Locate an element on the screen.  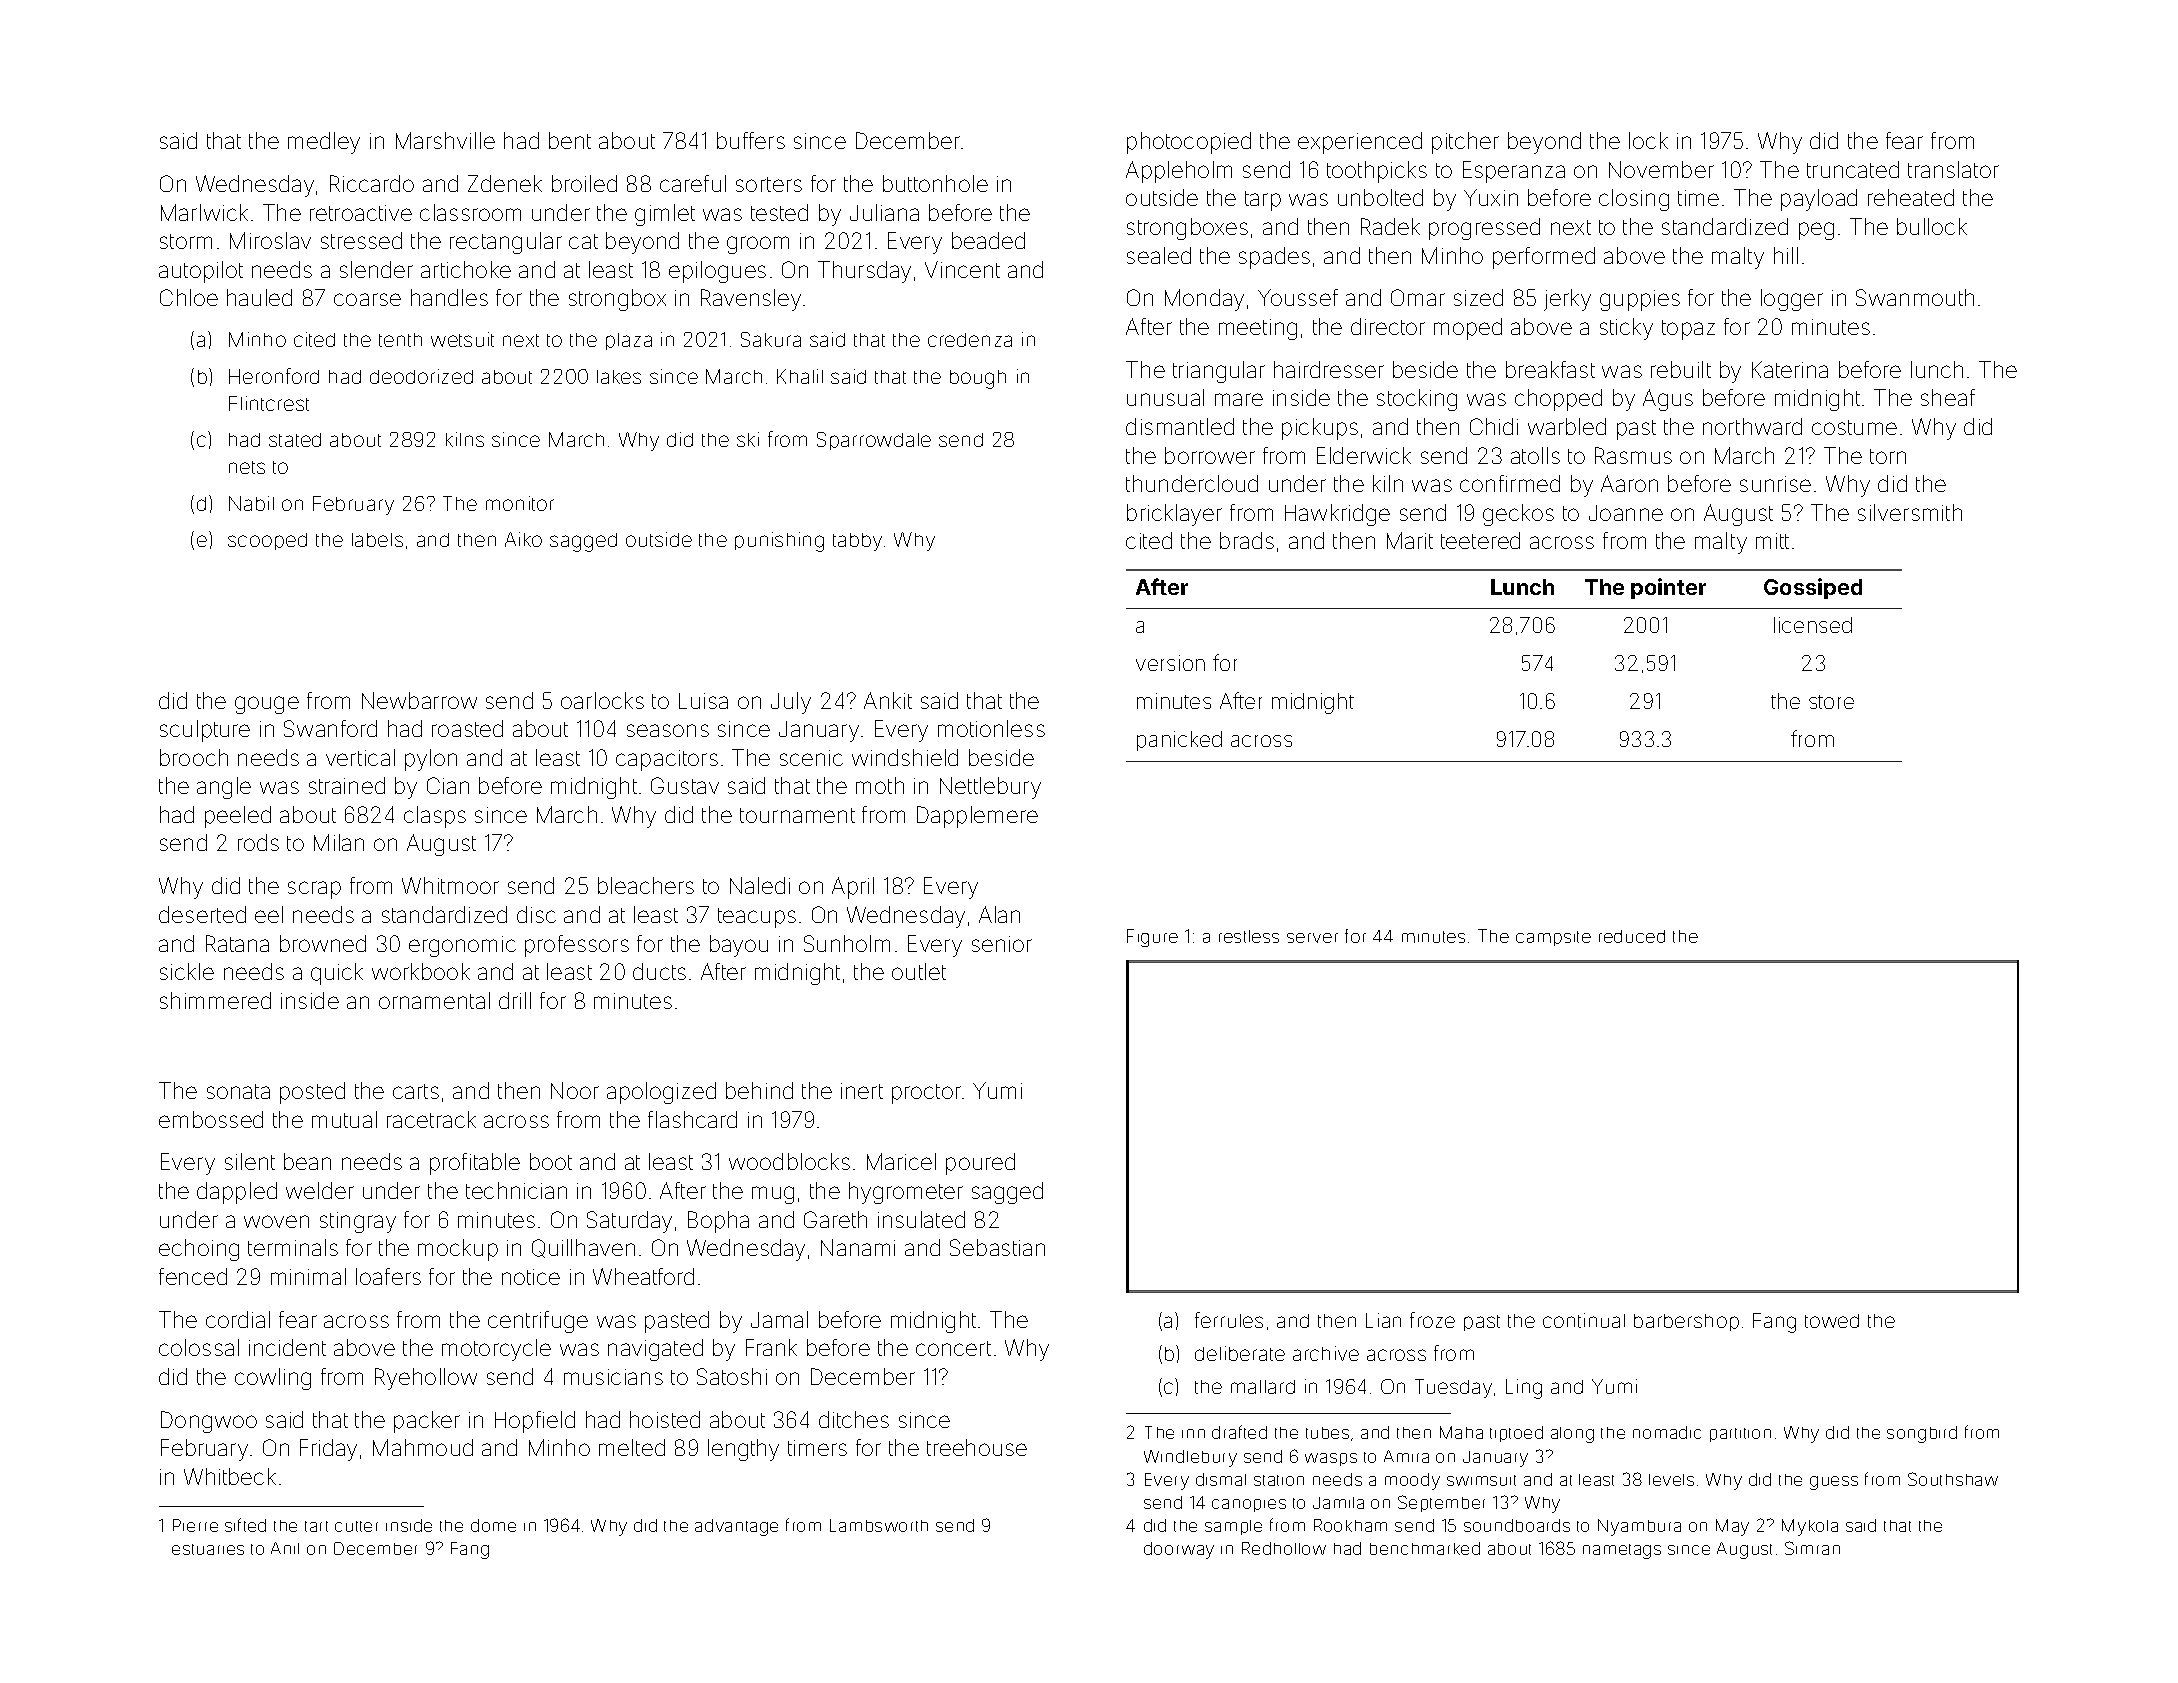
reduced is located at coordinates (1632, 936).
